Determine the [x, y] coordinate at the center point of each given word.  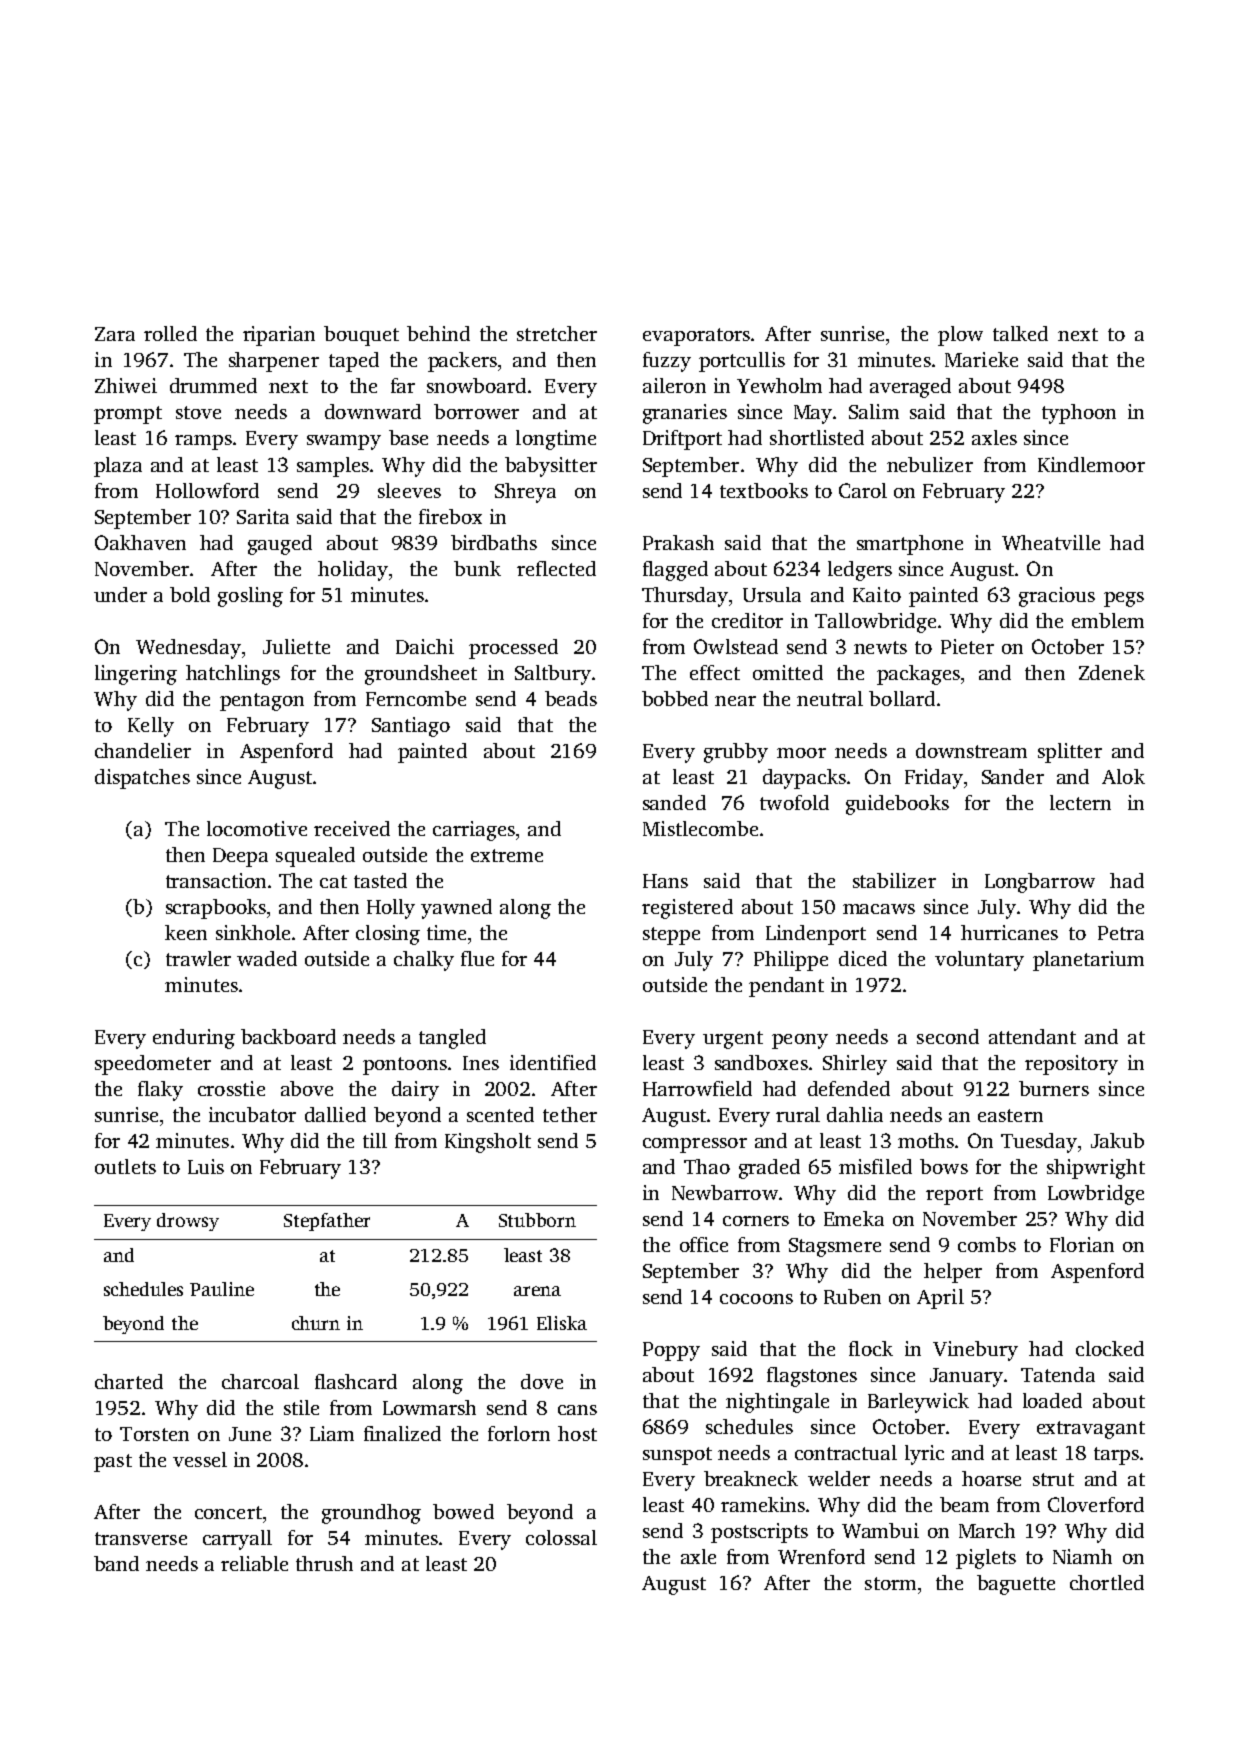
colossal [561, 1537]
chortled [1107, 1582]
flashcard [356, 1381]
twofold [794, 802]
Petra [1121, 933]
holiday [353, 571]
